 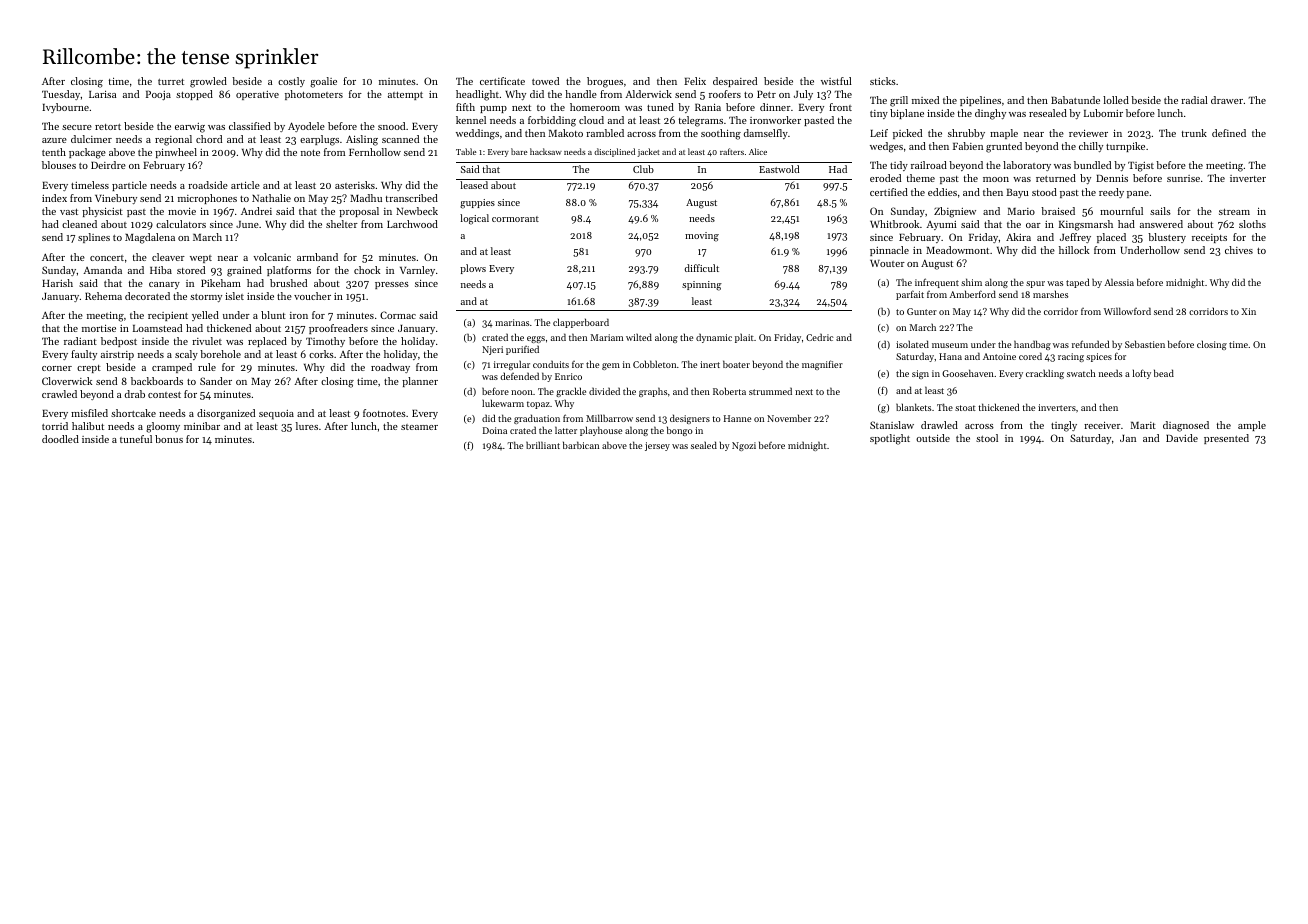 I want to click on gem, so click(x=611, y=366).
